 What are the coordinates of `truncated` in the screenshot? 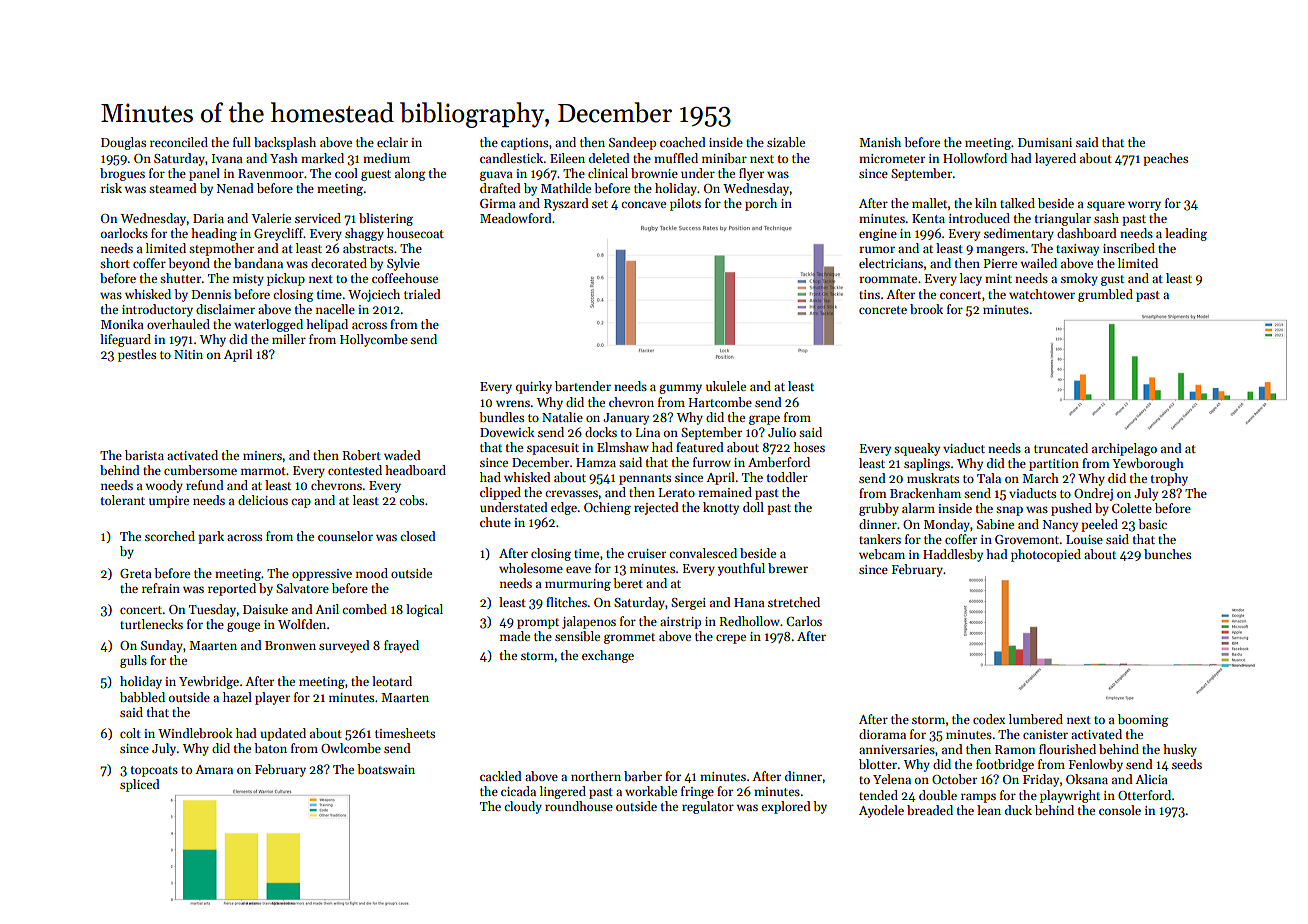 It's located at (1061, 448).
